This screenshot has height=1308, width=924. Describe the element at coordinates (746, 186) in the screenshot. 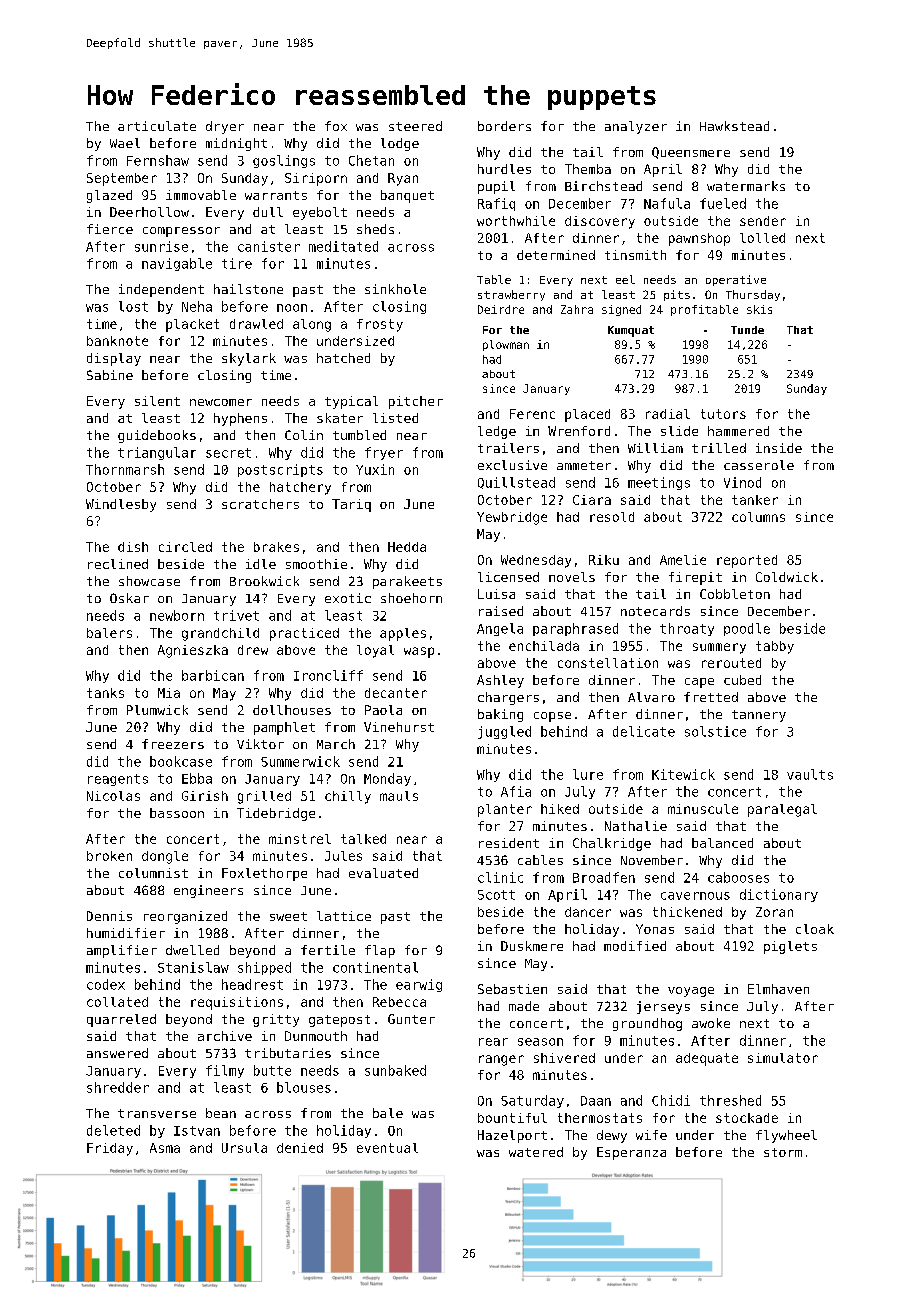

I see `watermarks` at that location.
